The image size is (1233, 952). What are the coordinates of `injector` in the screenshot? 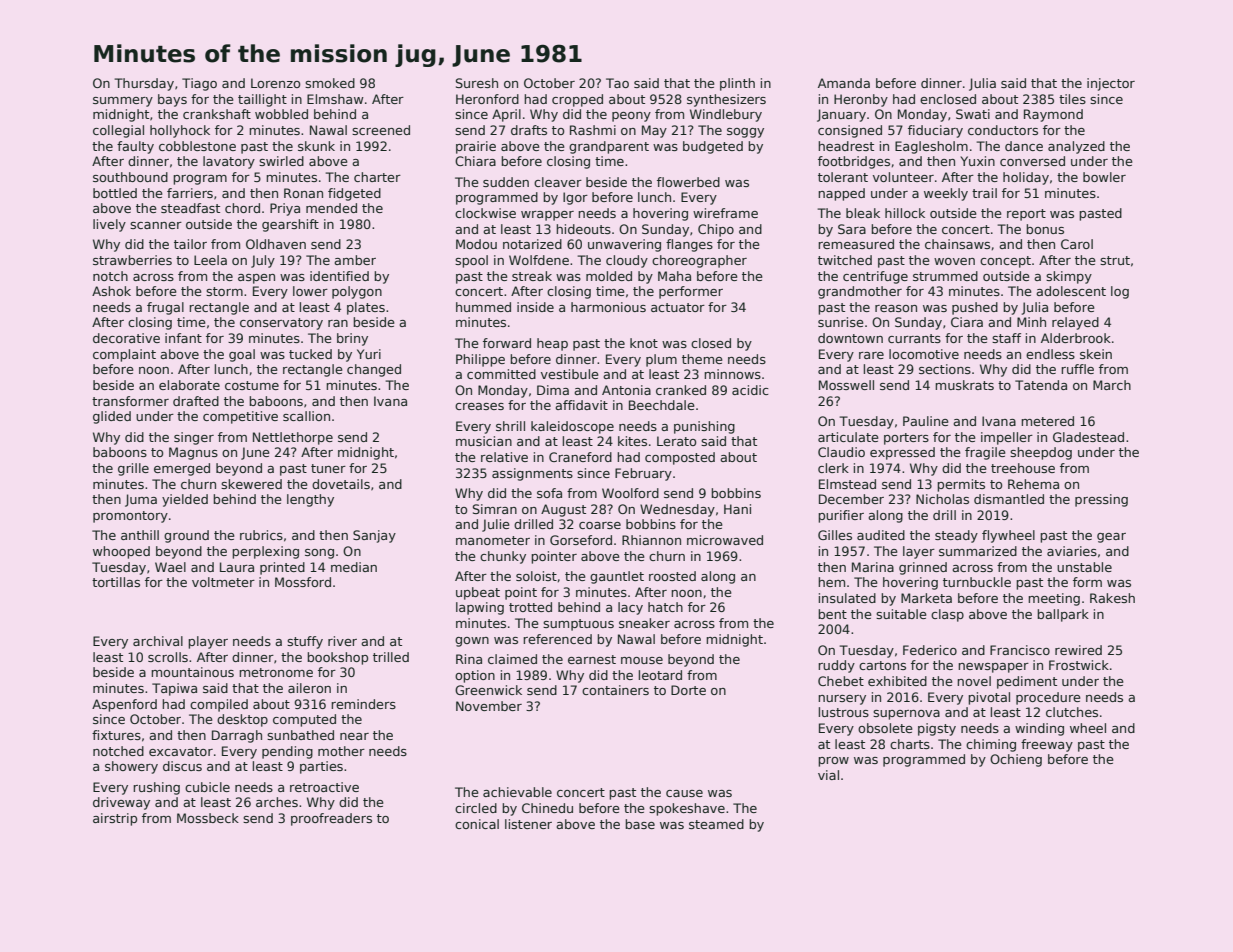 It's located at (1111, 84).
